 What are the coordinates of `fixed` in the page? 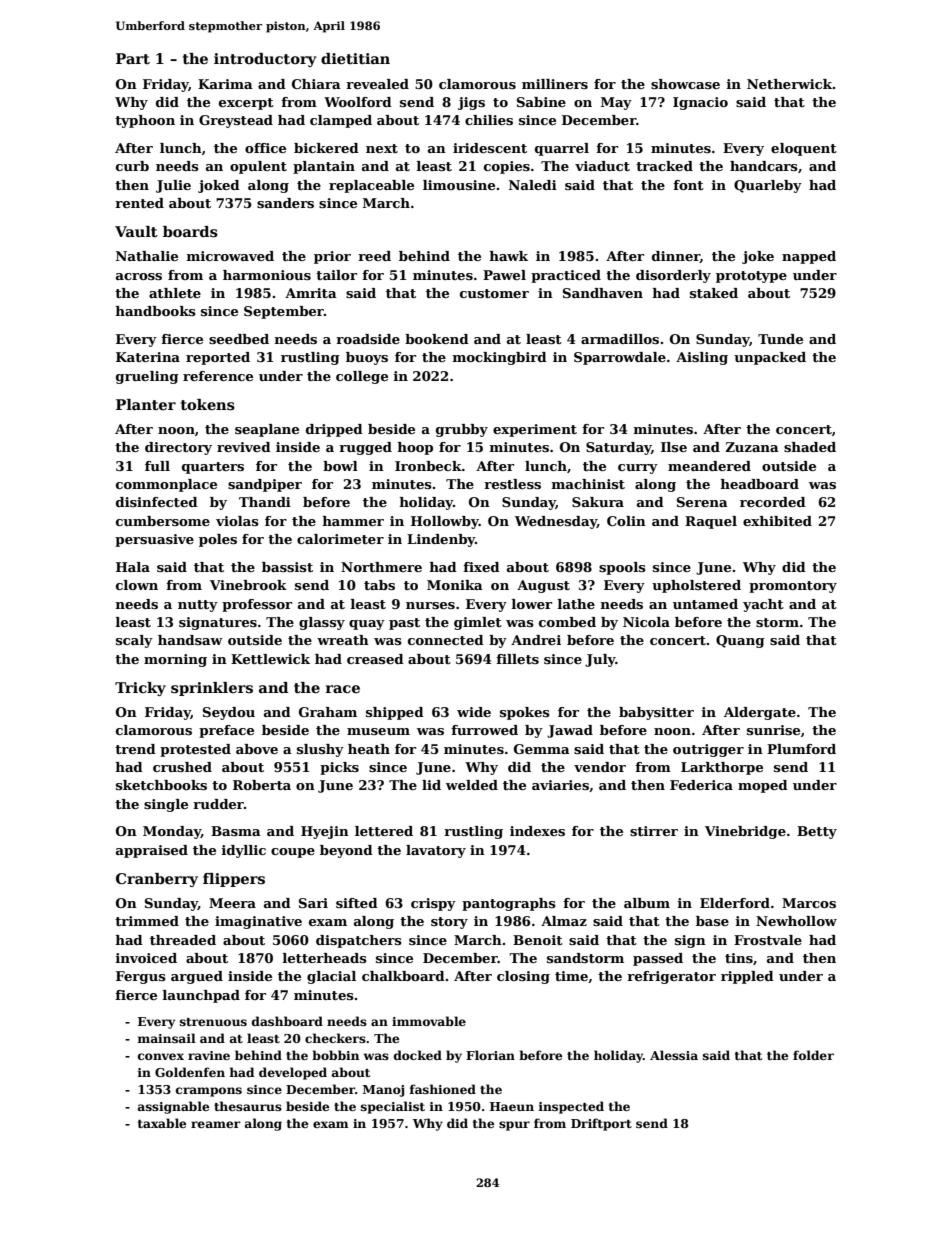 It's located at (481, 567).
